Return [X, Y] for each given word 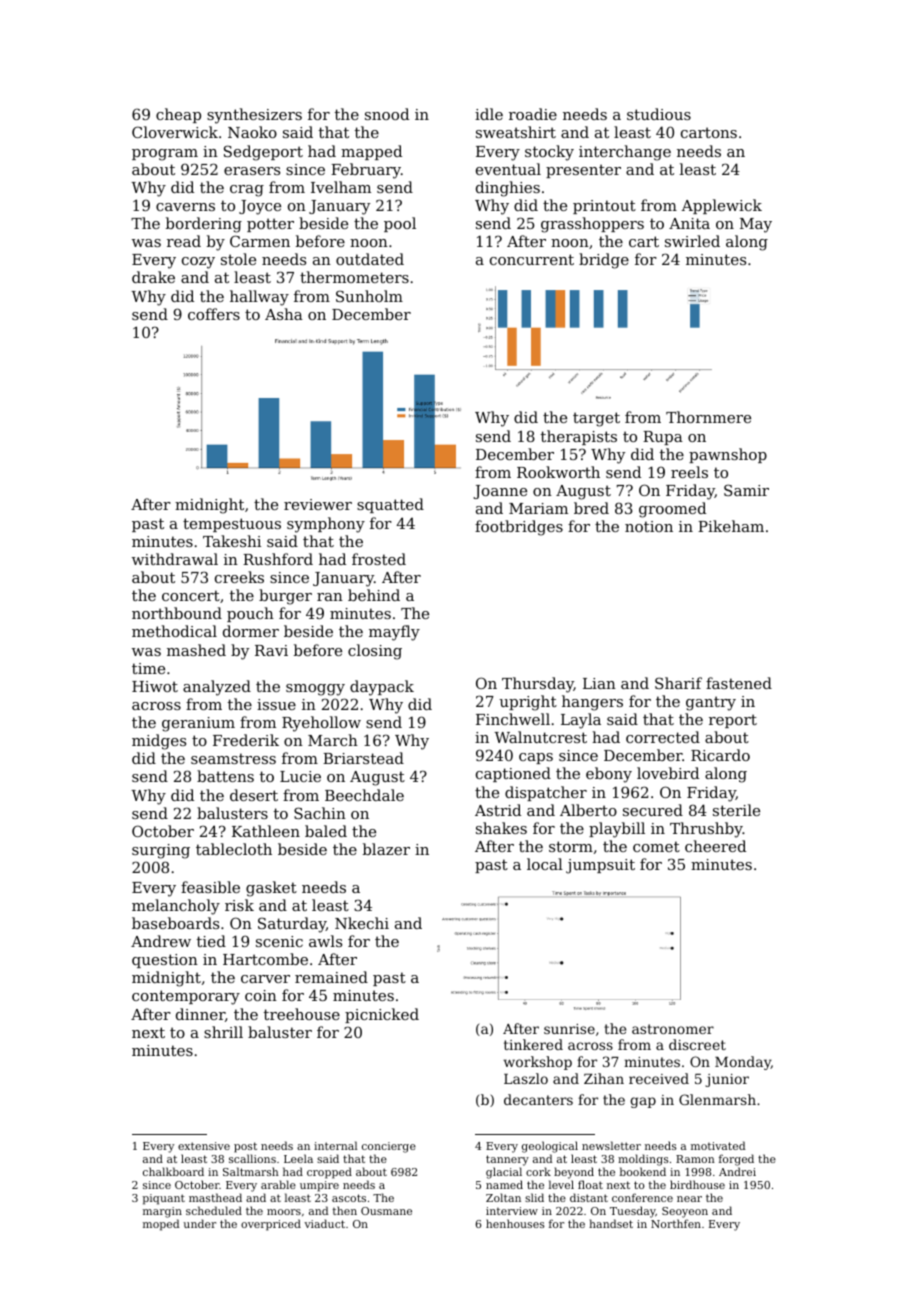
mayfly [394, 633]
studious [659, 114]
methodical [174, 631]
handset [611, 1223]
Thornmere [708, 417]
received [659, 1078]
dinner [200, 1014]
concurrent [532, 259]
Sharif [678, 683]
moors [284, 1212]
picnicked [382, 1015]
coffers [214, 314]
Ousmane [386, 1211]
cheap [178, 115]
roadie [533, 114]
